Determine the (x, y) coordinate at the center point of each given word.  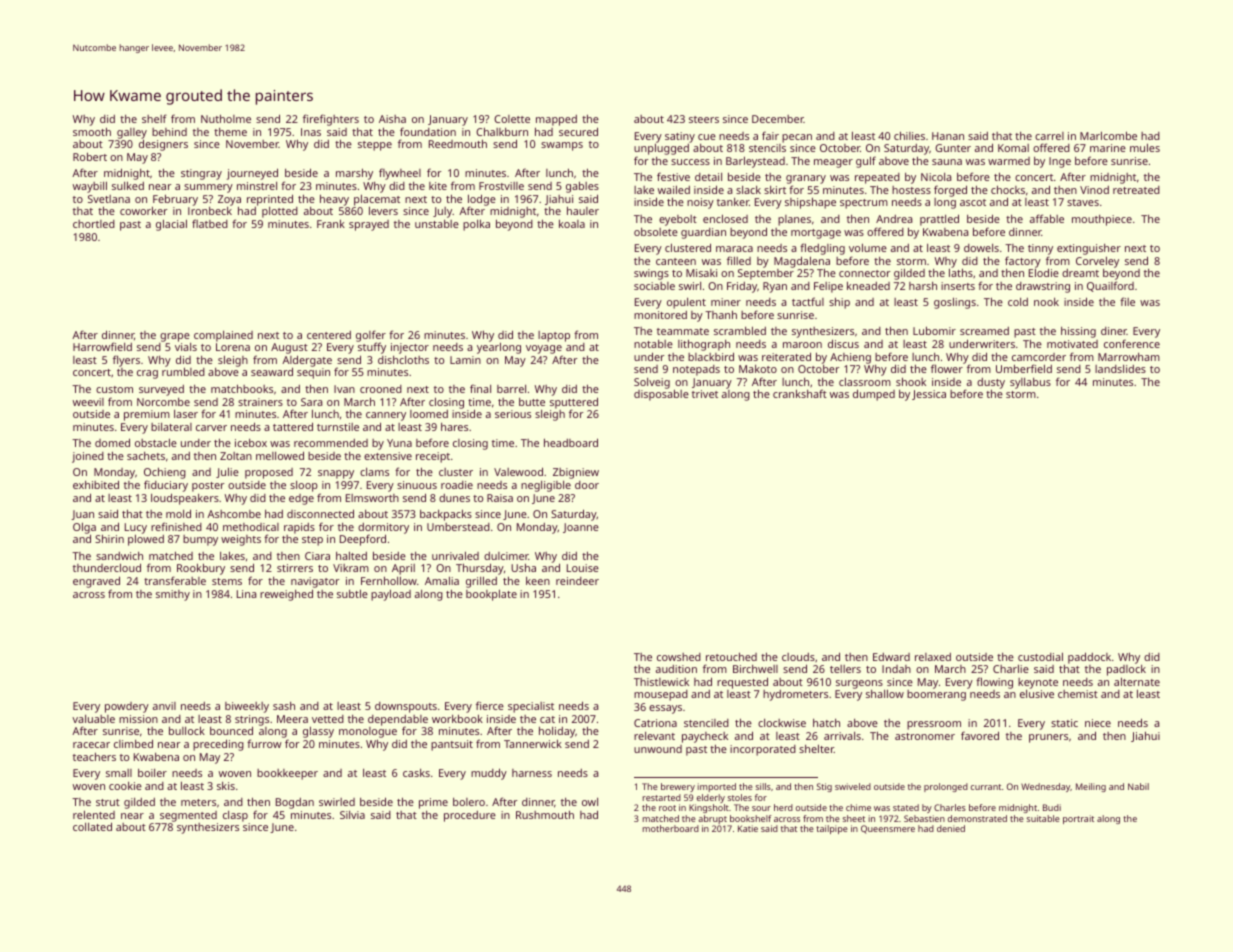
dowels (981, 248)
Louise (583, 568)
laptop (554, 336)
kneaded (868, 285)
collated (92, 826)
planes (794, 220)
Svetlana (109, 199)
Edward (891, 657)
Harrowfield (102, 346)
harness (532, 773)
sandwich (119, 556)
